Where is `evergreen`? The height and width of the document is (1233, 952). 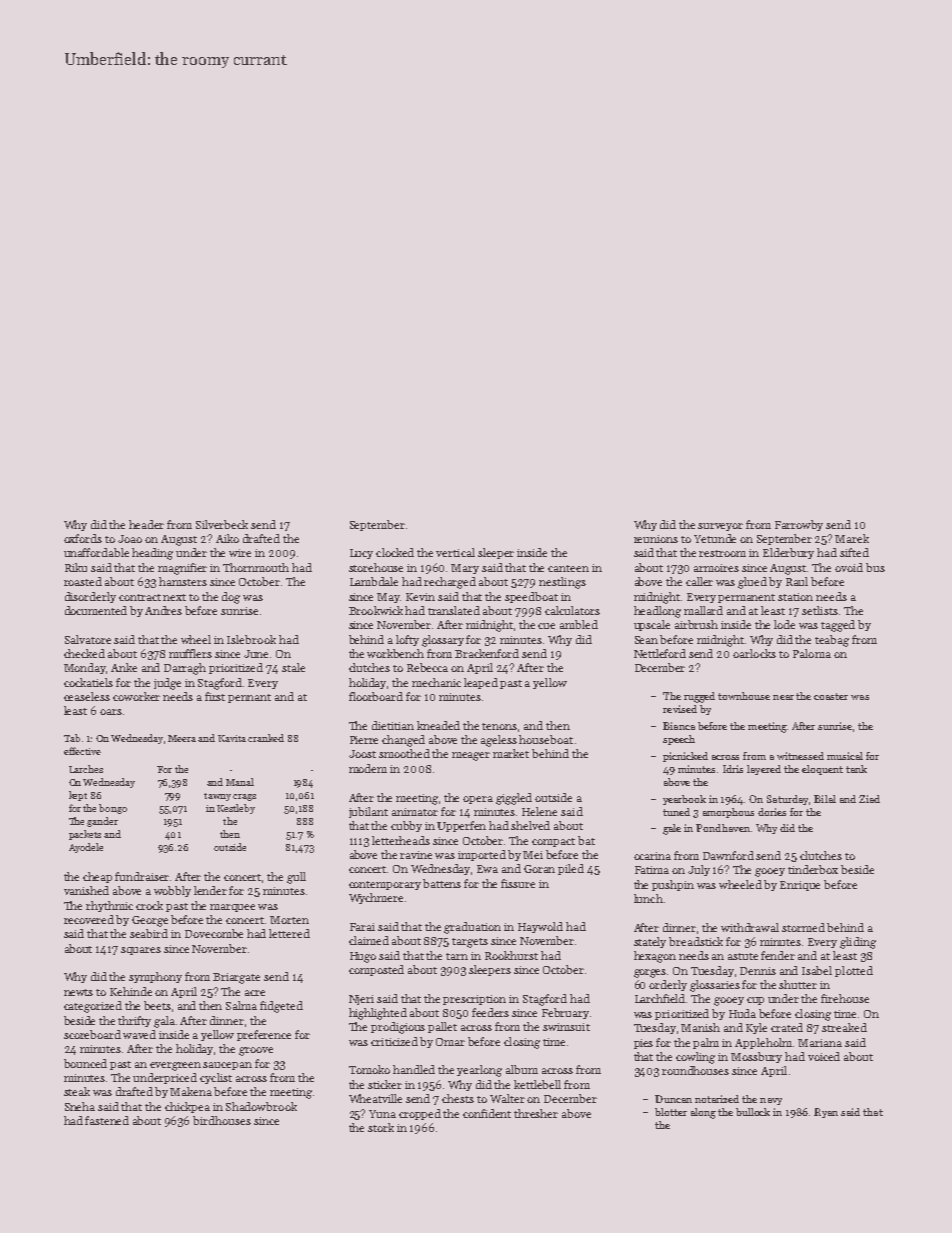
evergreen is located at coordinates (175, 1066).
